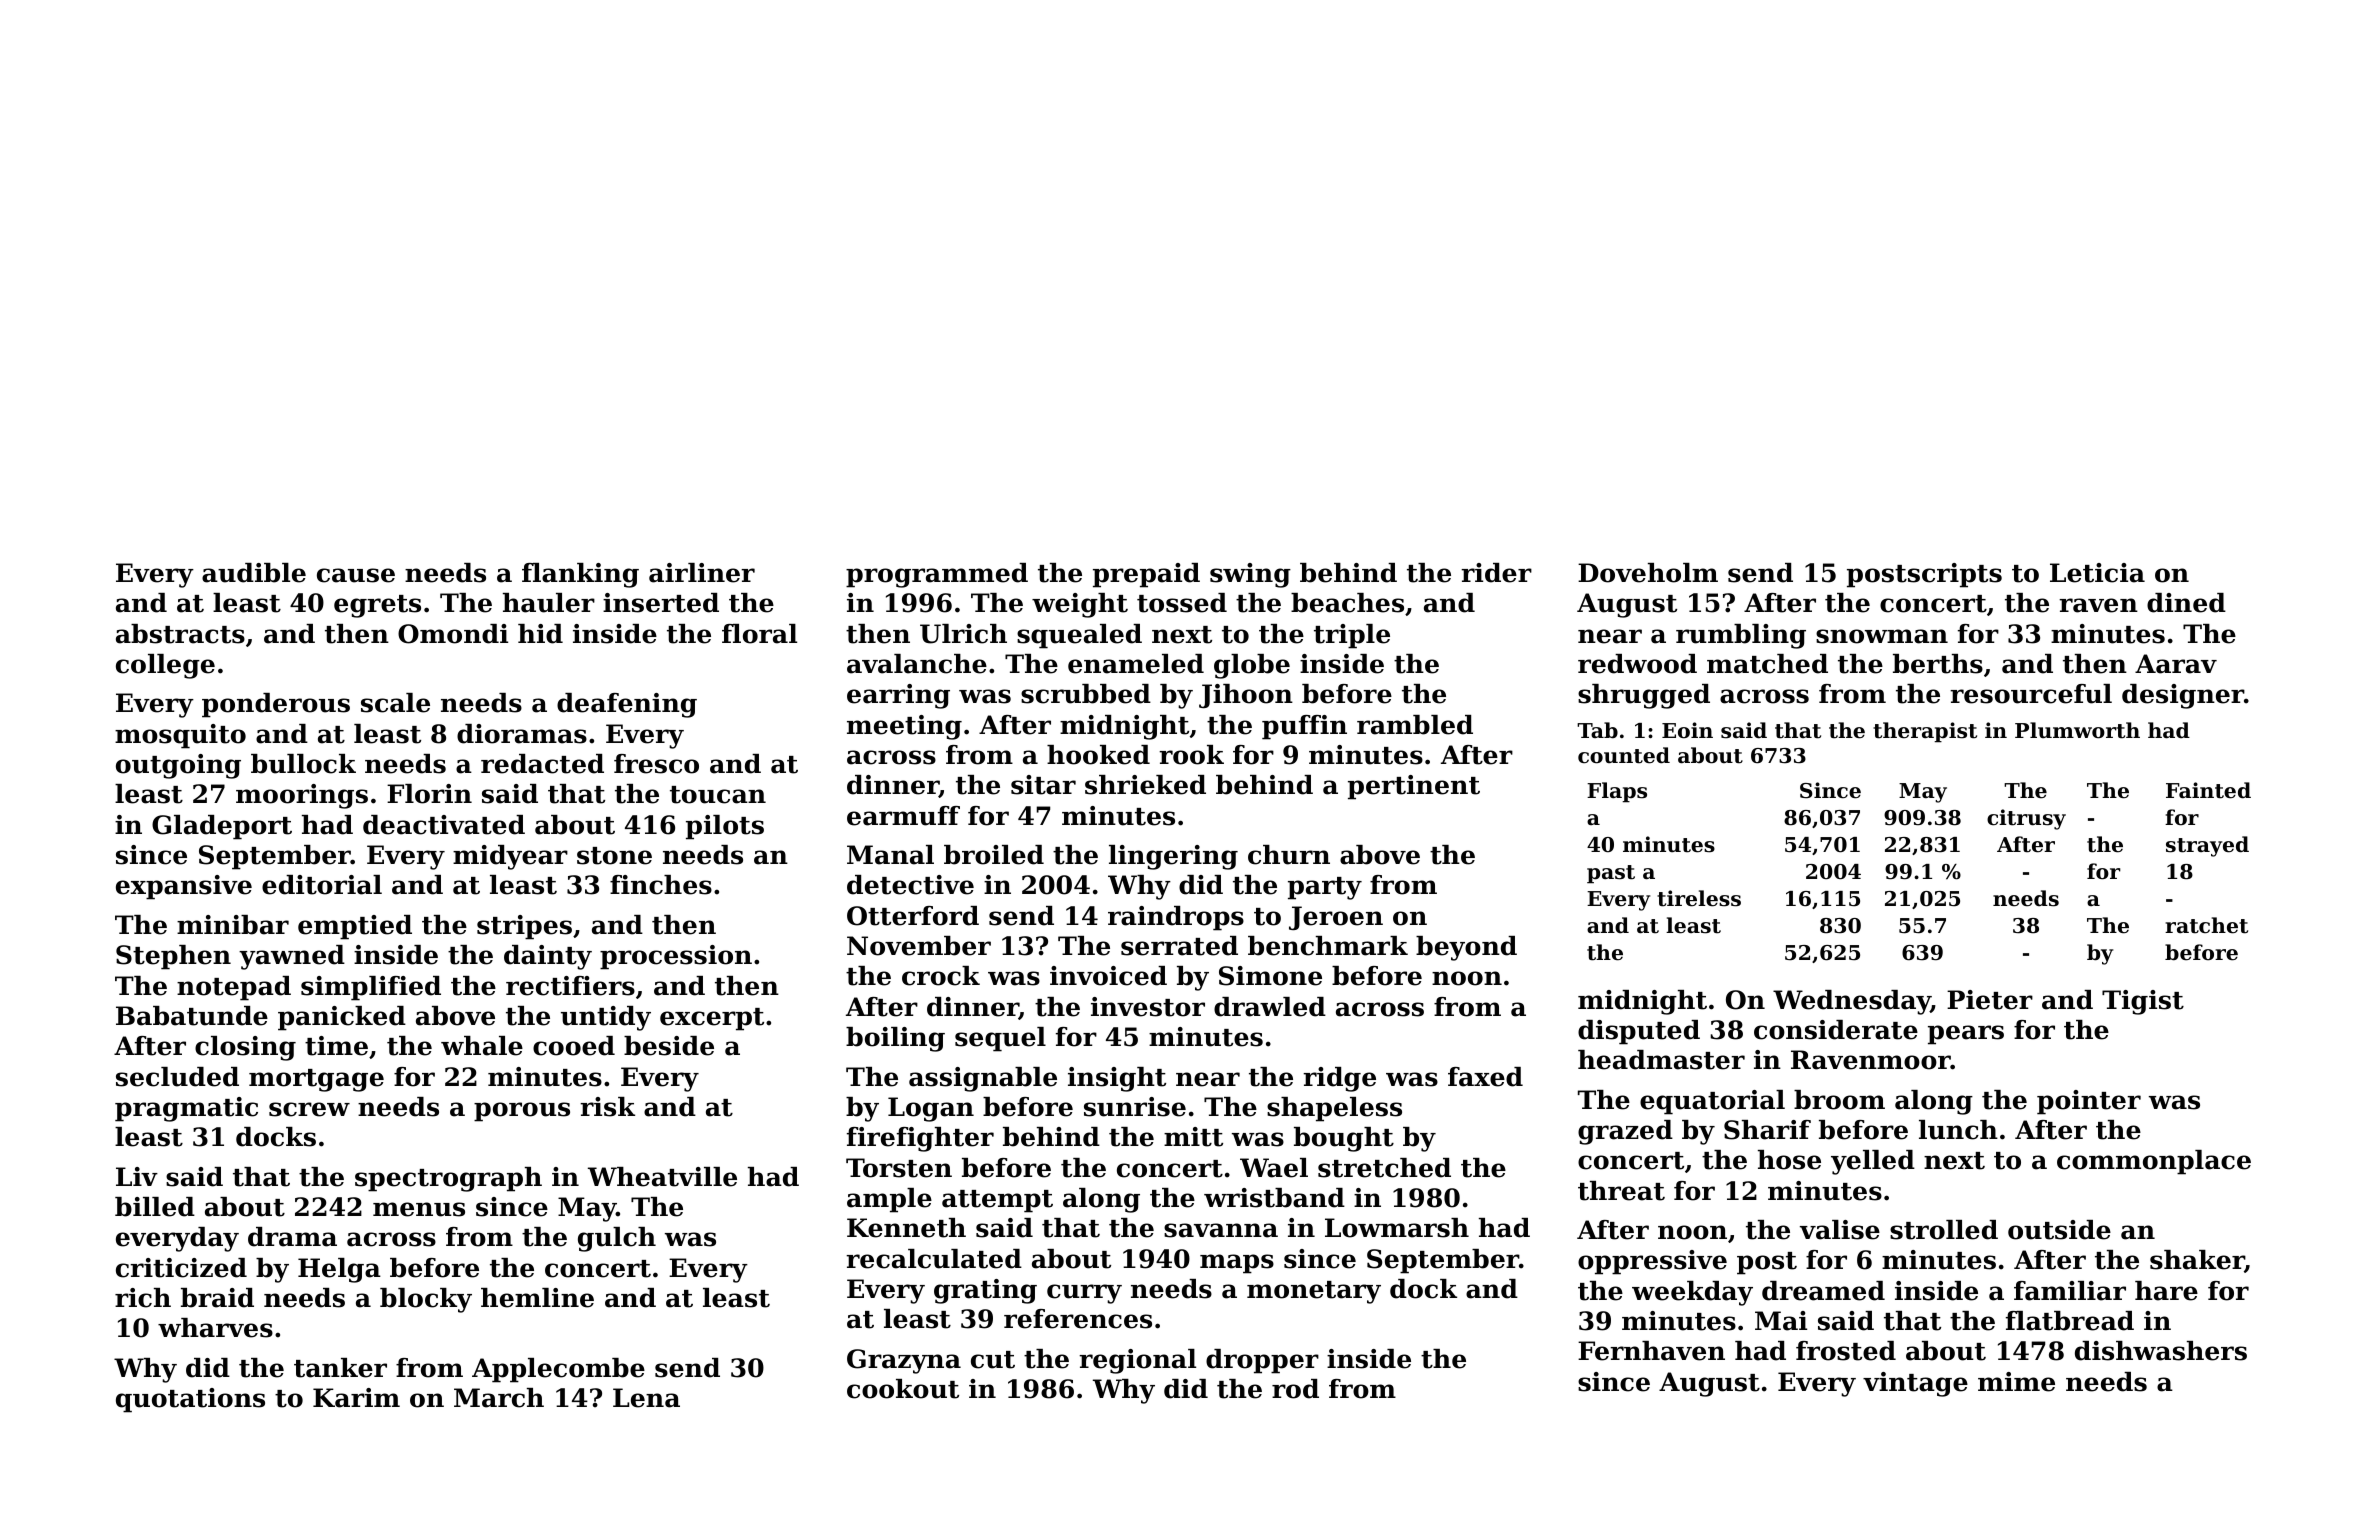 This image has height=1540, width=2380. What do you see at coordinates (186, 1109) in the image?
I see `pragmatic` at bounding box center [186, 1109].
